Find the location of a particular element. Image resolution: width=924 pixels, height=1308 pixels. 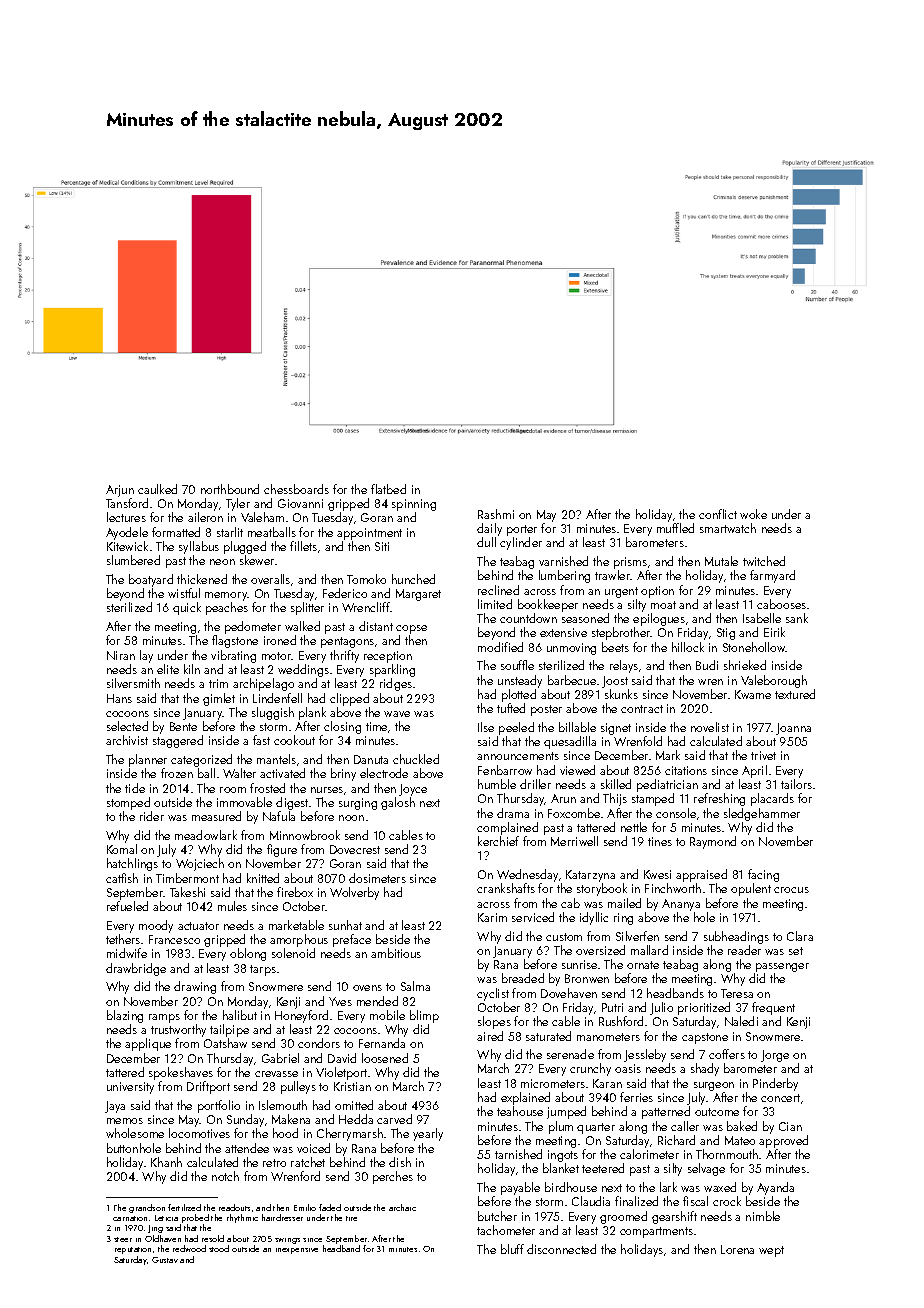

copse is located at coordinates (411, 629).
